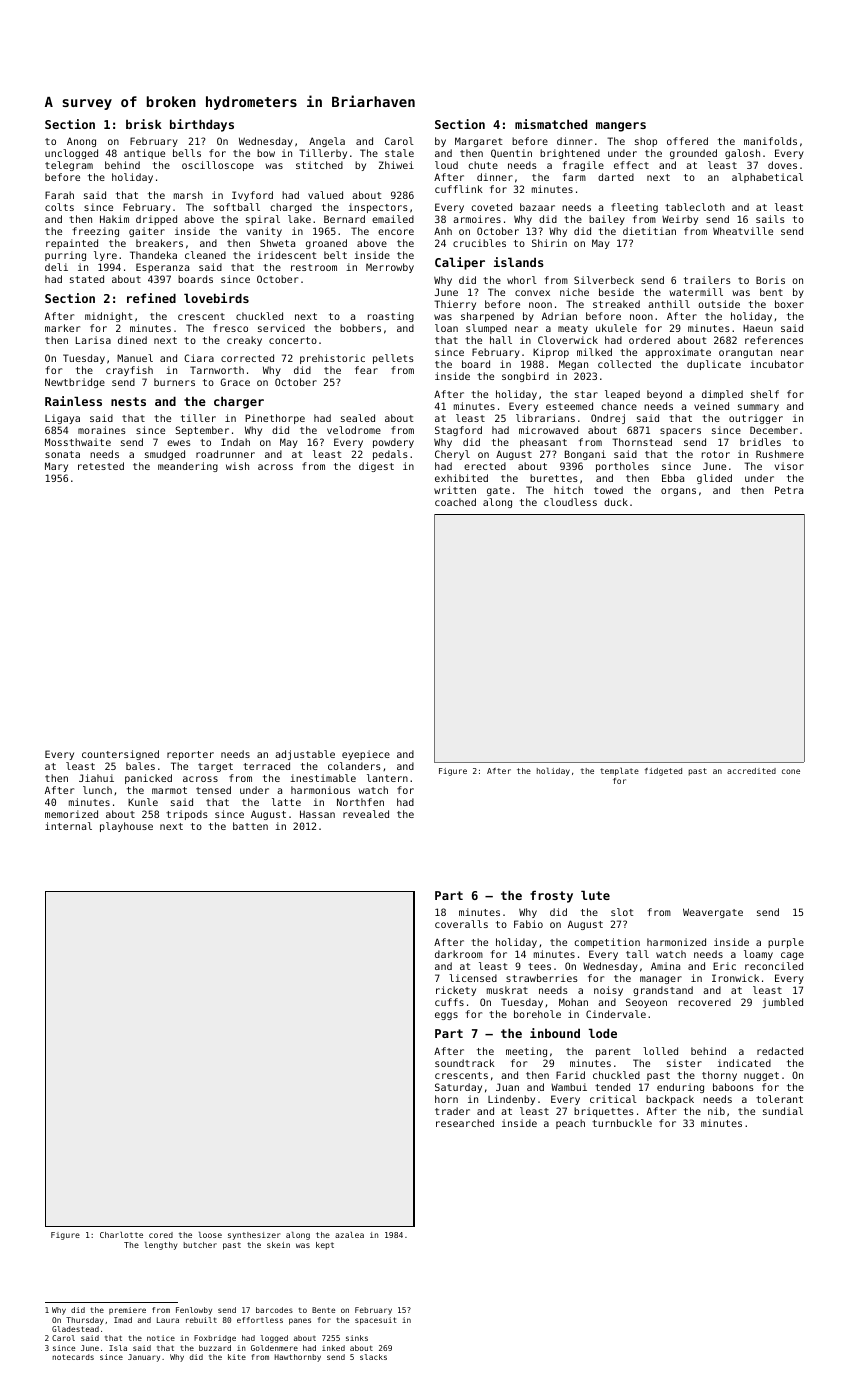  I want to click on playhouse, so click(126, 827).
